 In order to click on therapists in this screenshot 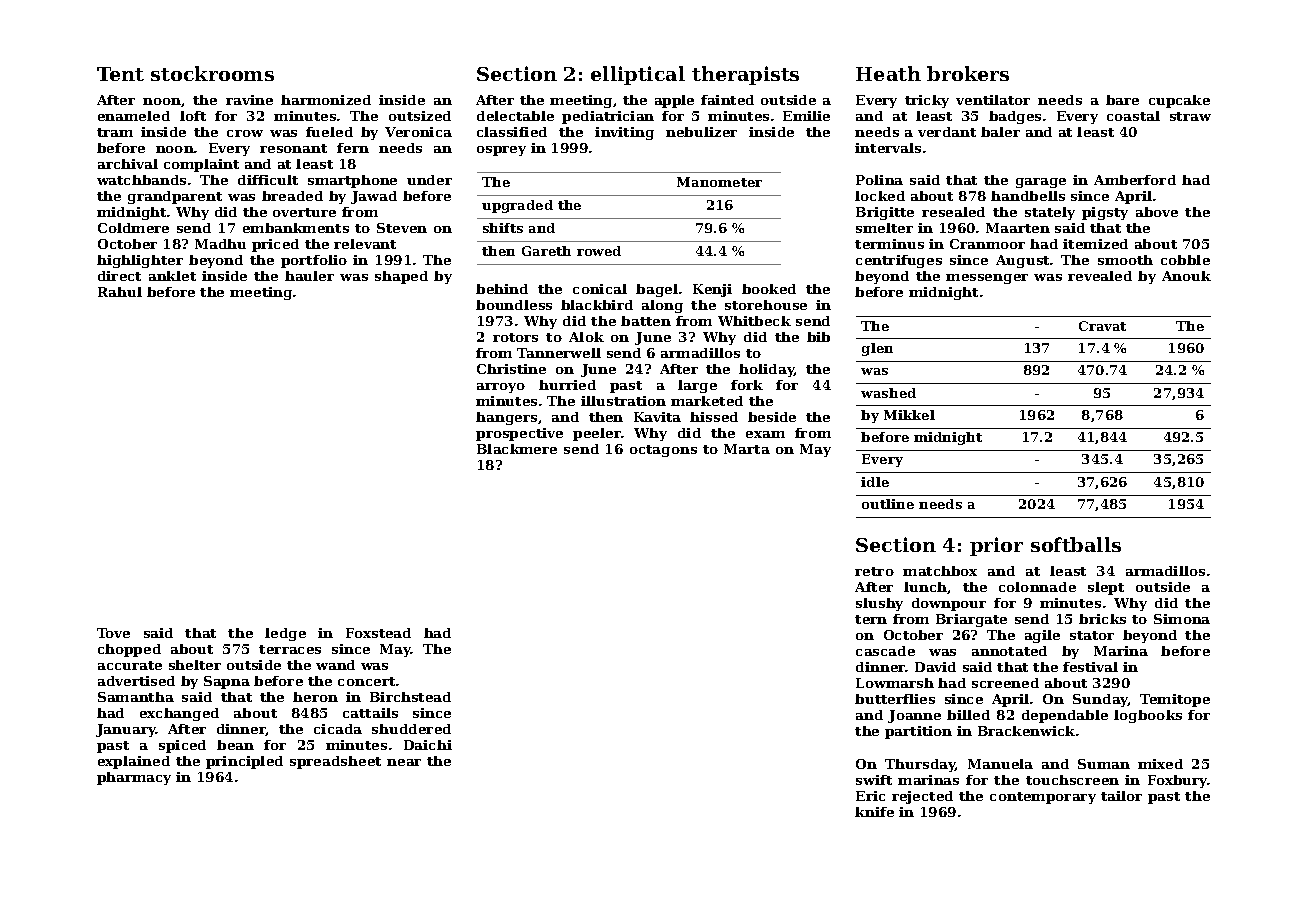, I will do `click(745, 75)`.
